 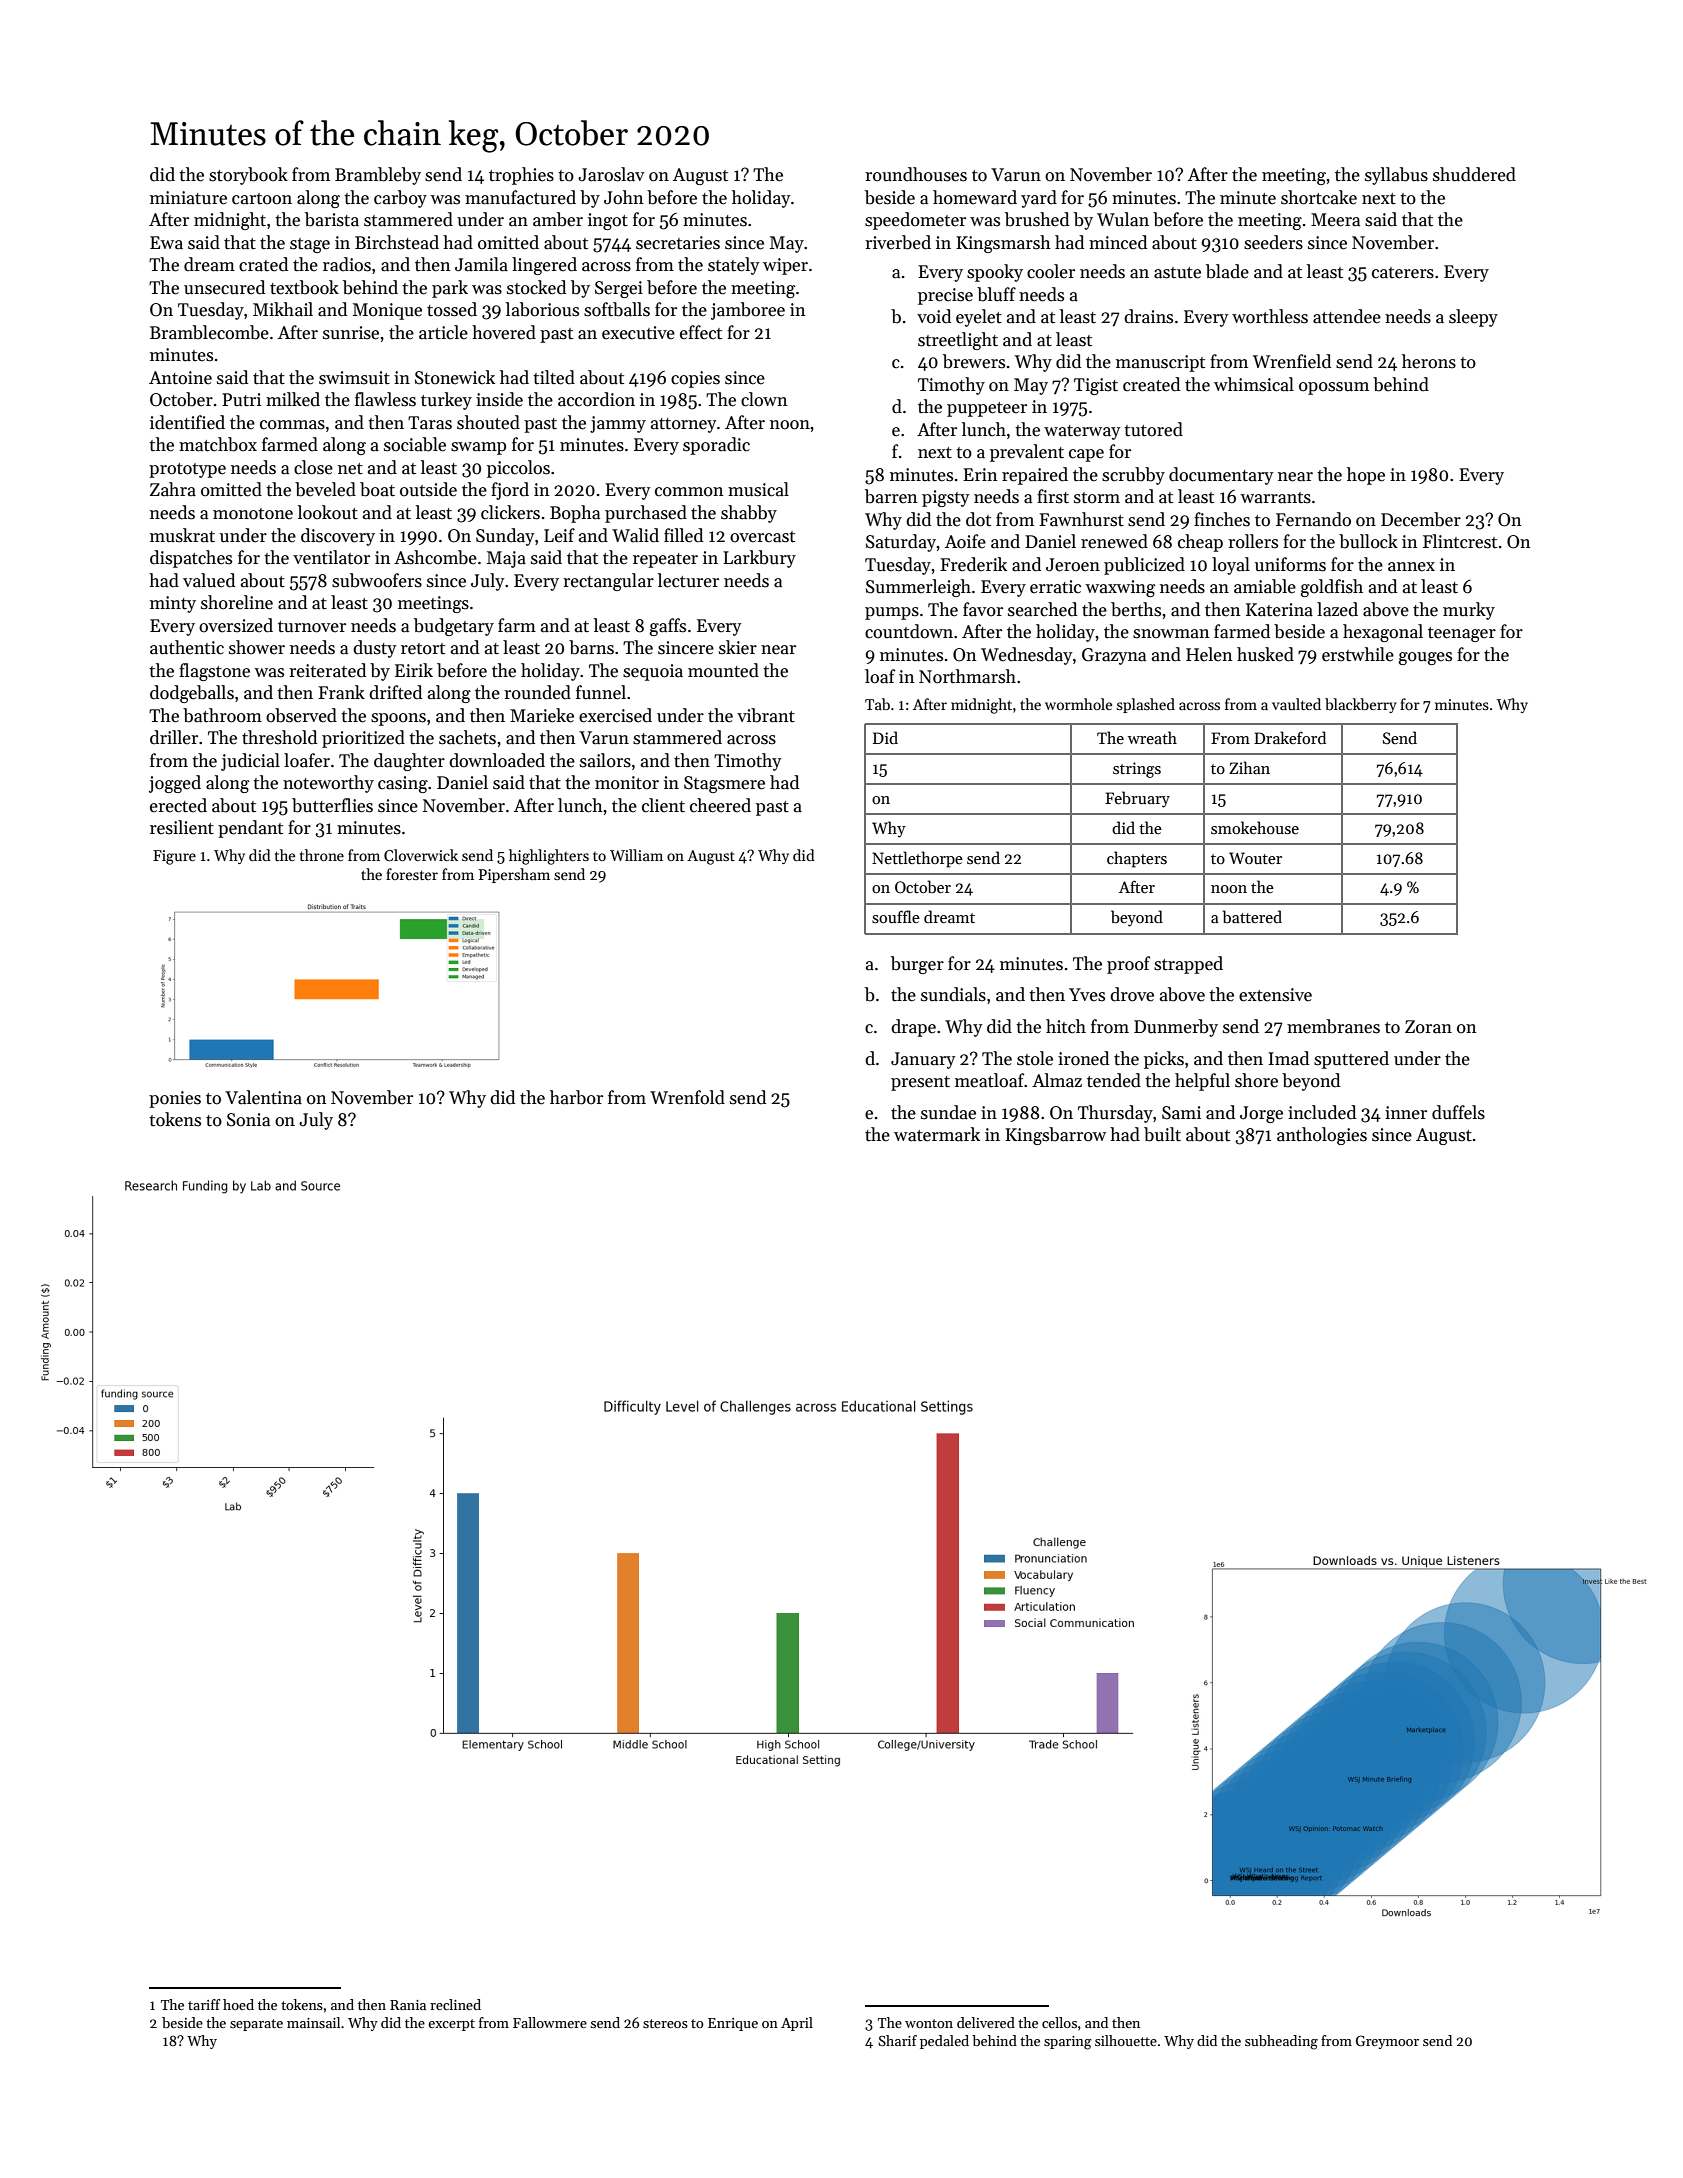 What do you see at coordinates (1176, 1028) in the screenshot?
I see `Dunmerby` at bounding box center [1176, 1028].
